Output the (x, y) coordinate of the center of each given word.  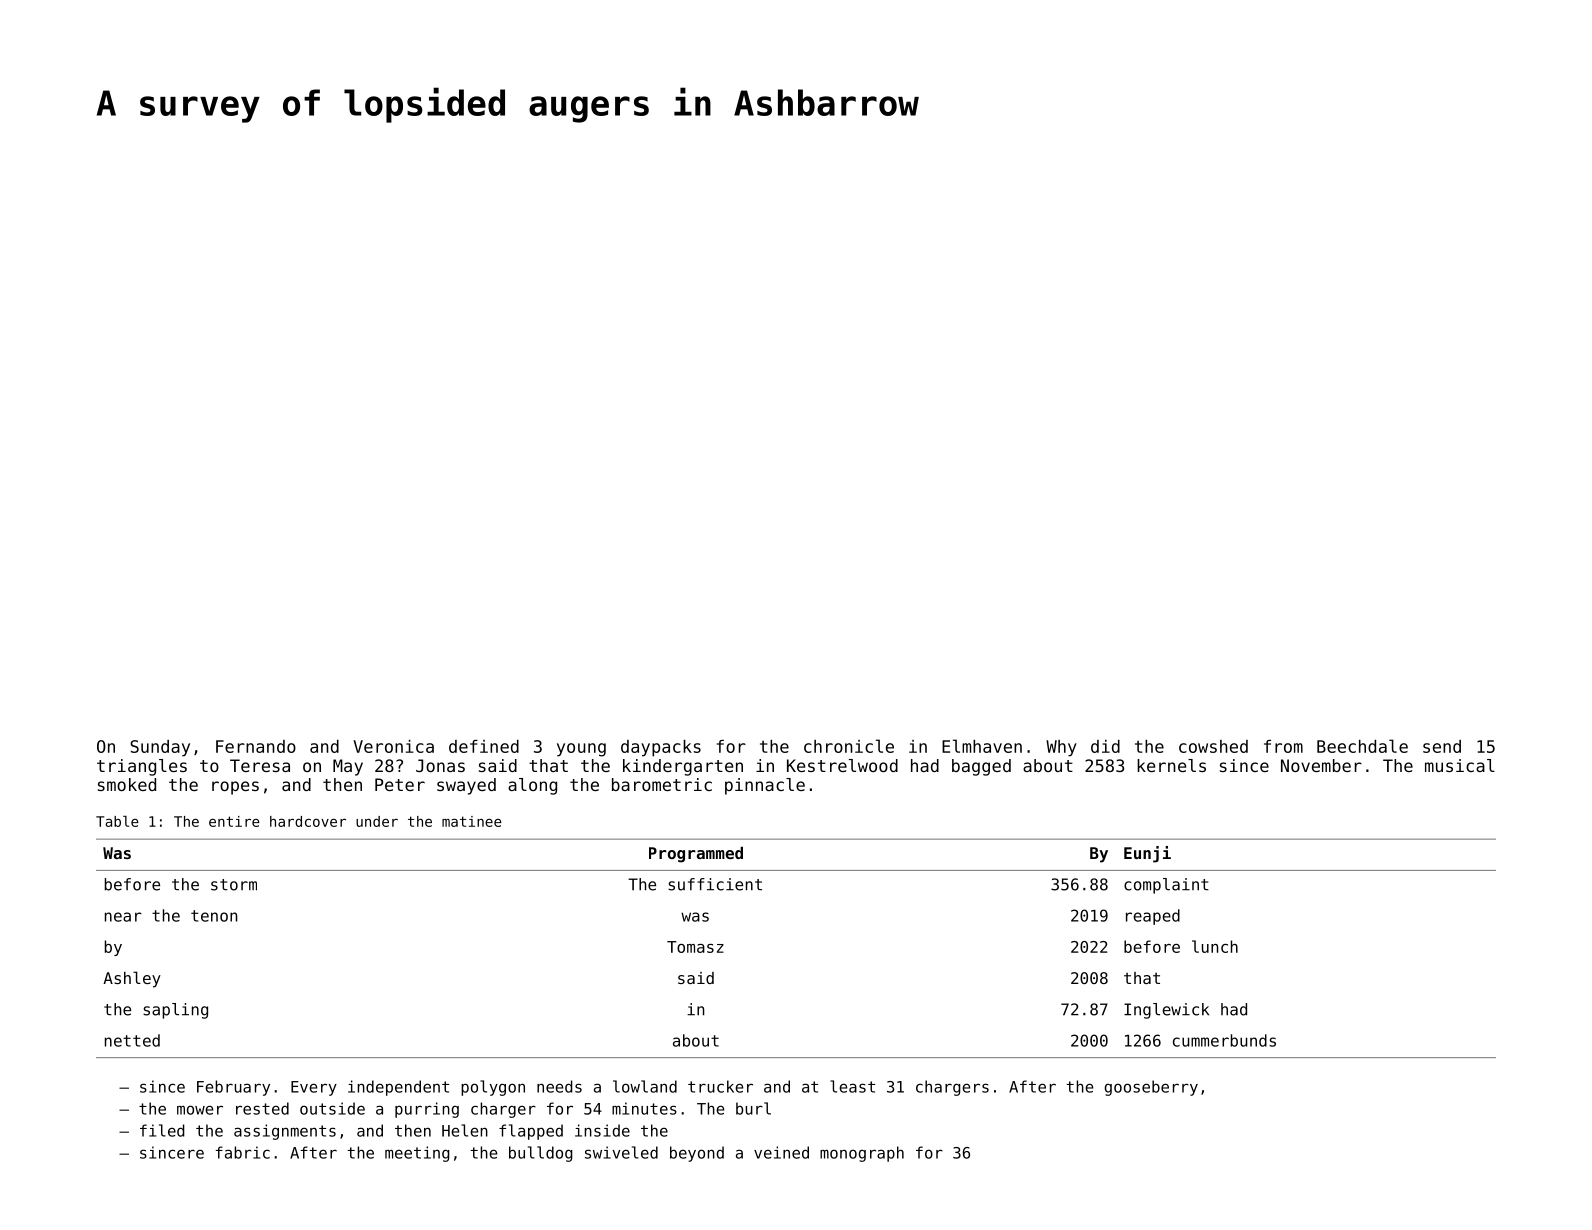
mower (200, 1110)
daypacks (661, 748)
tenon (214, 916)
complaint (1166, 886)
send (1442, 746)
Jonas (440, 765)
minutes (644, 1108)
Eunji (1147, 854)
